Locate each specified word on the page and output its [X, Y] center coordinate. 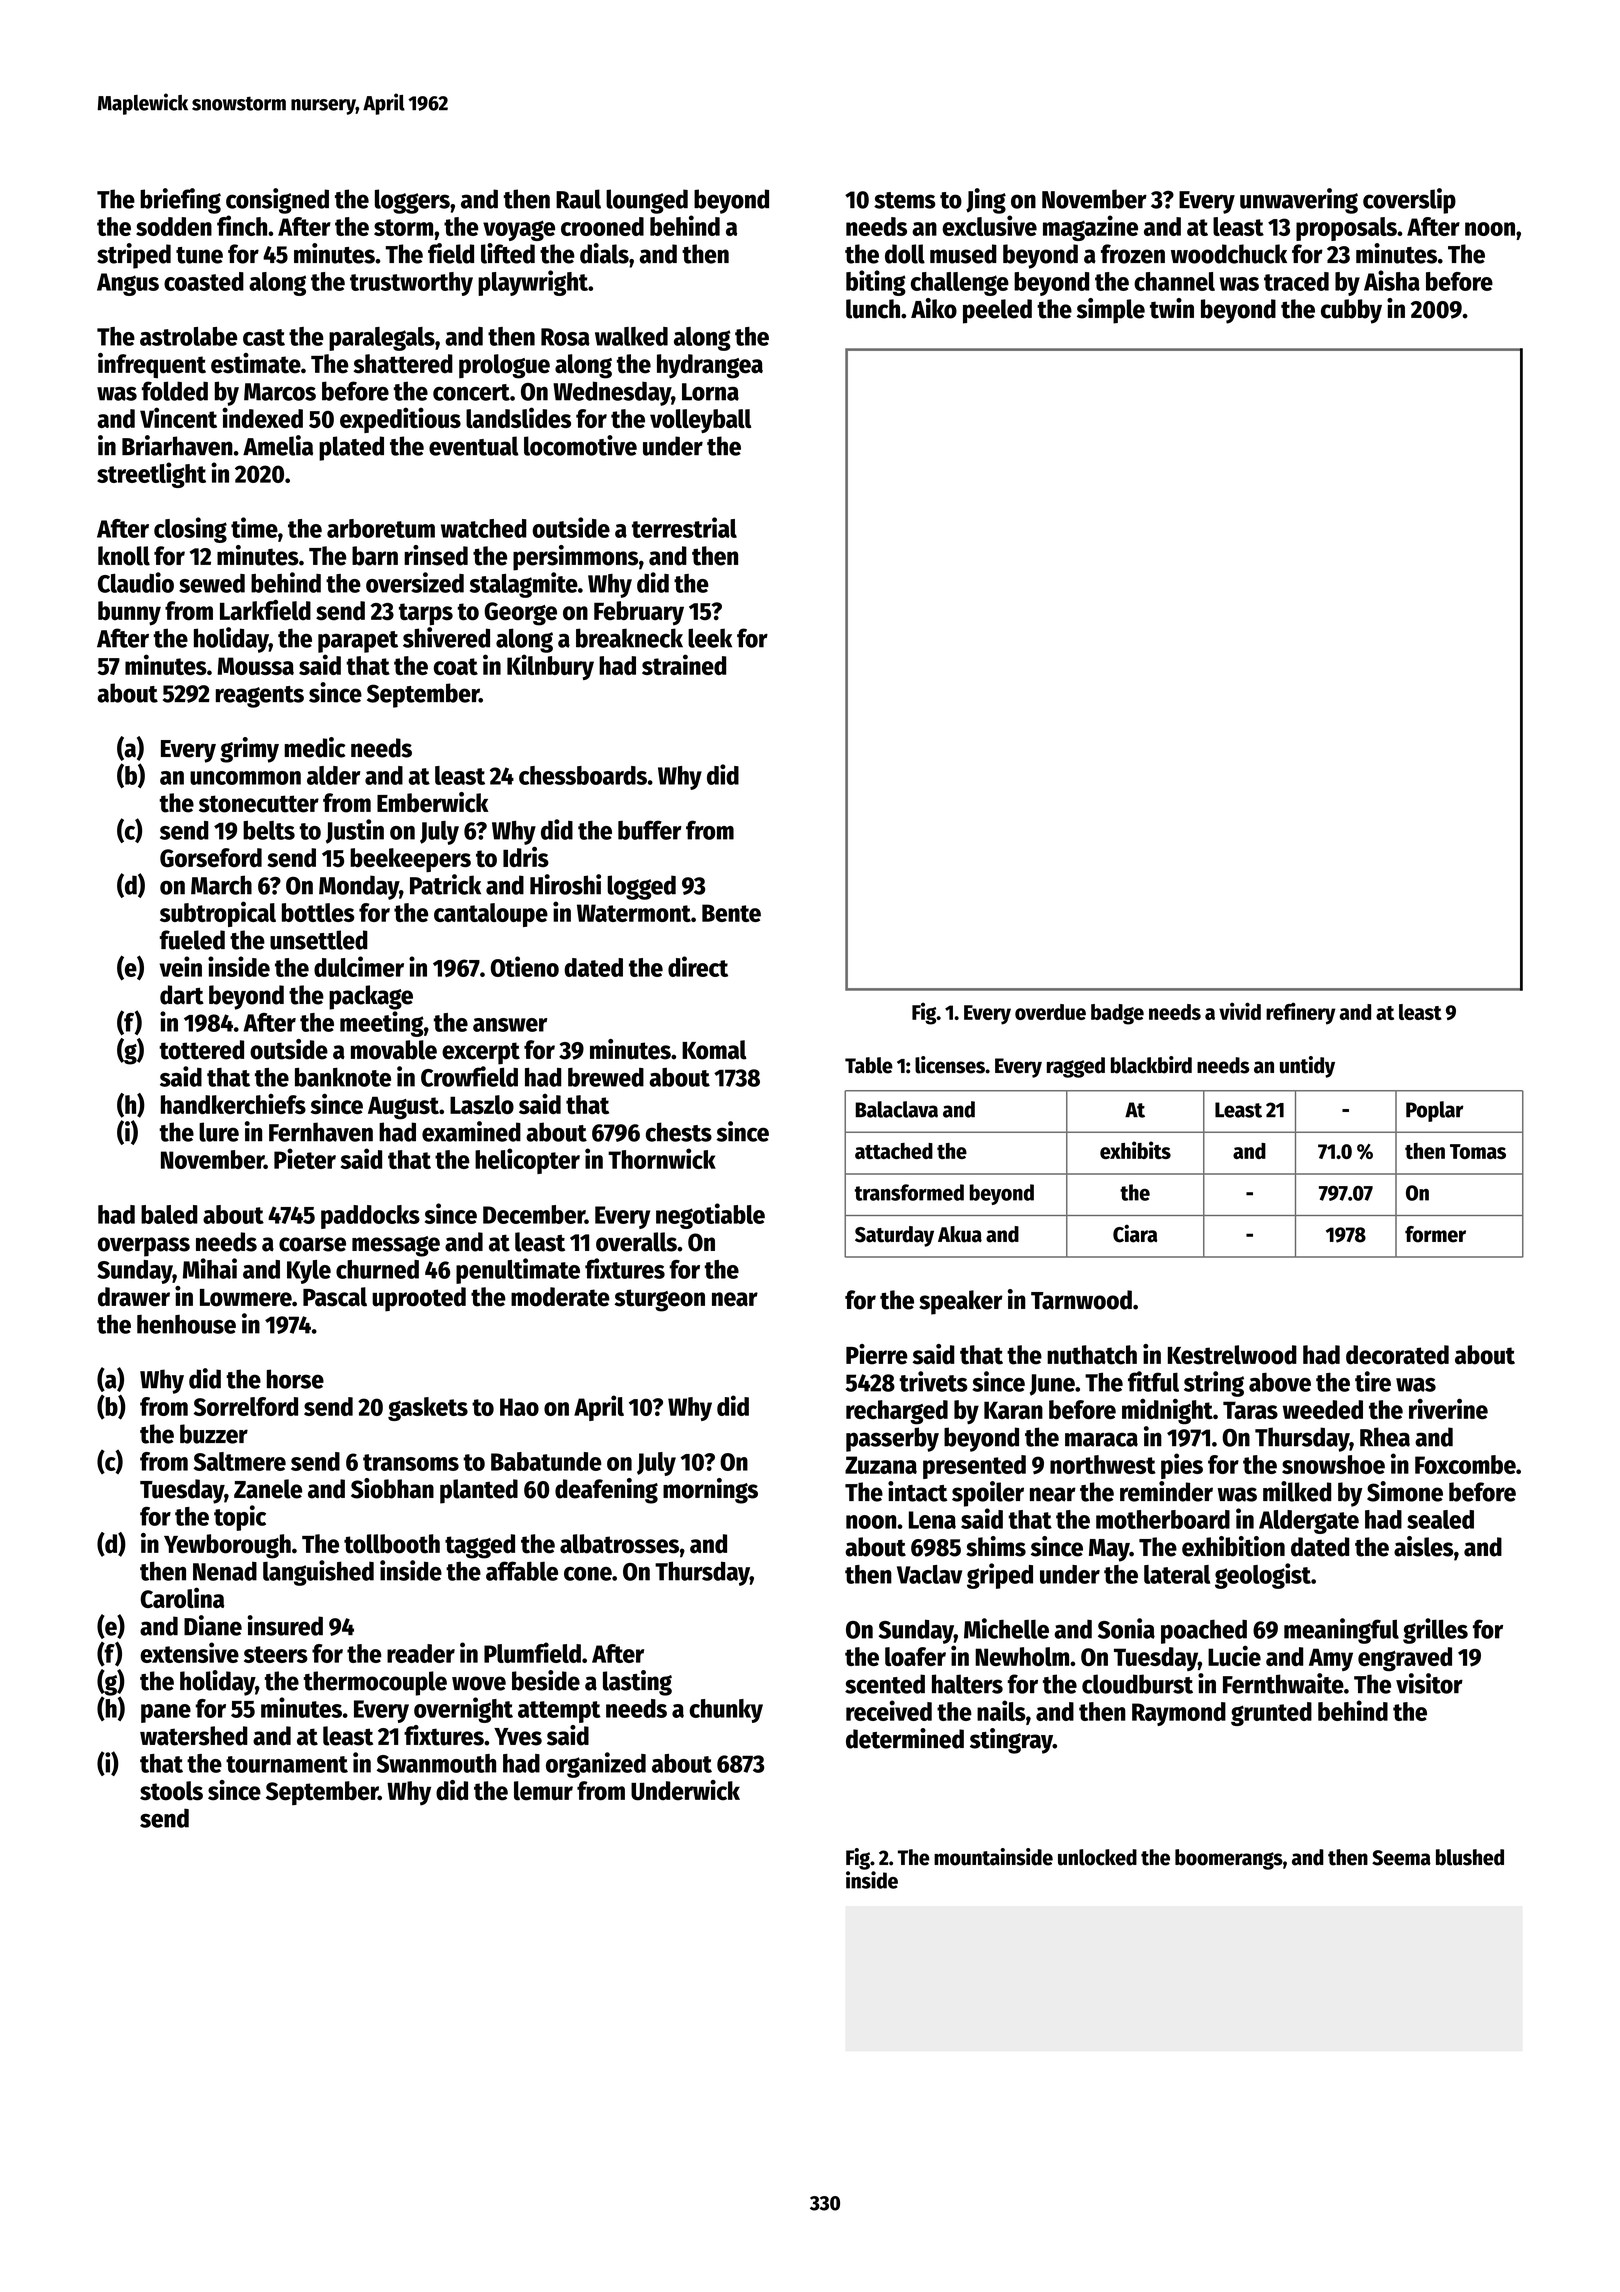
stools [171, 1791]
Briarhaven [177, 445]
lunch [873, 309]
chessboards [583, 775]
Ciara [1135, 1233]
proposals [1346, 229]
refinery [1301, 1013]
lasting [637, 1683]
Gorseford [211, 858]
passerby [892, 1439]
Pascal [335, 1297]
